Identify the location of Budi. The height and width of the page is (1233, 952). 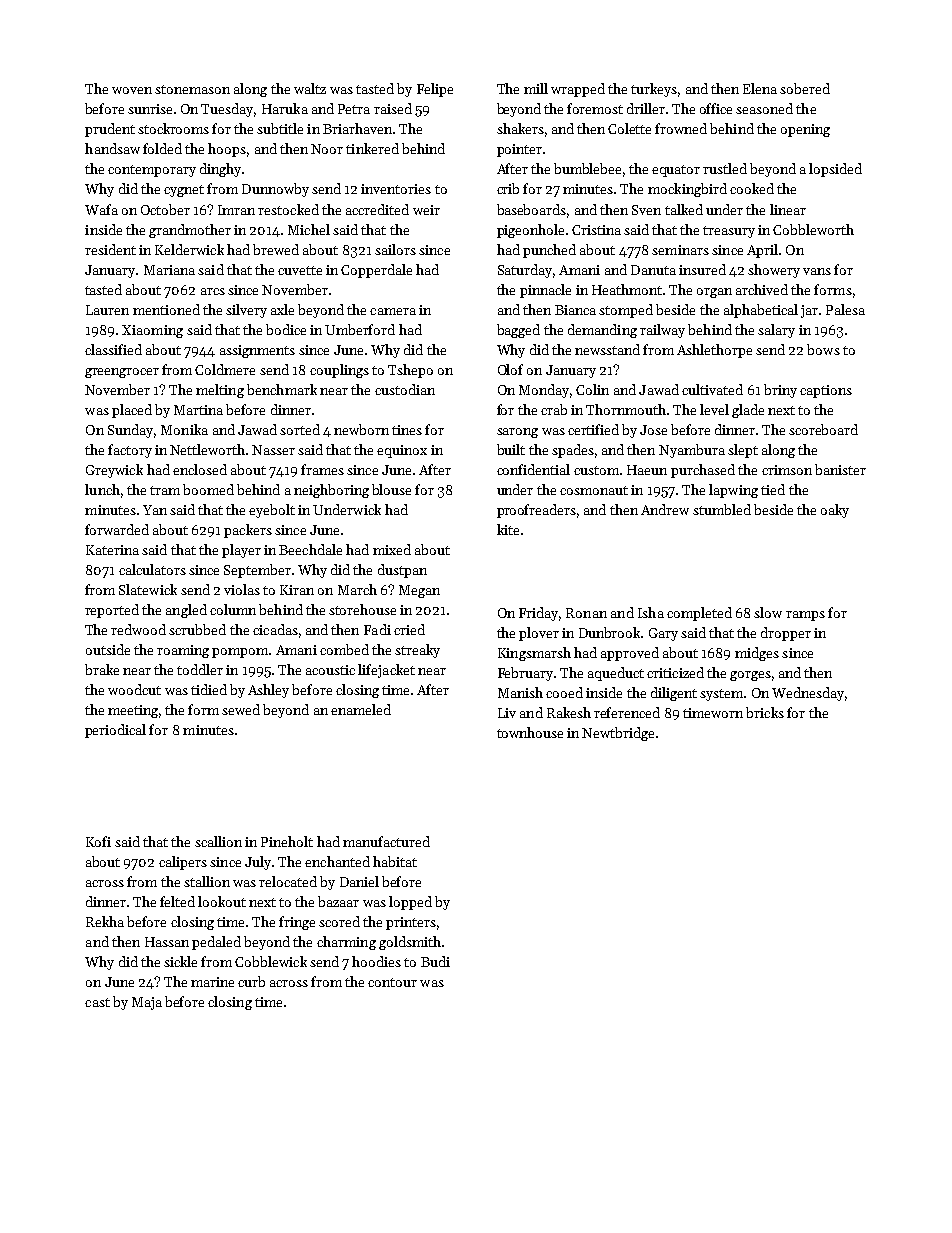
(435, 961).
